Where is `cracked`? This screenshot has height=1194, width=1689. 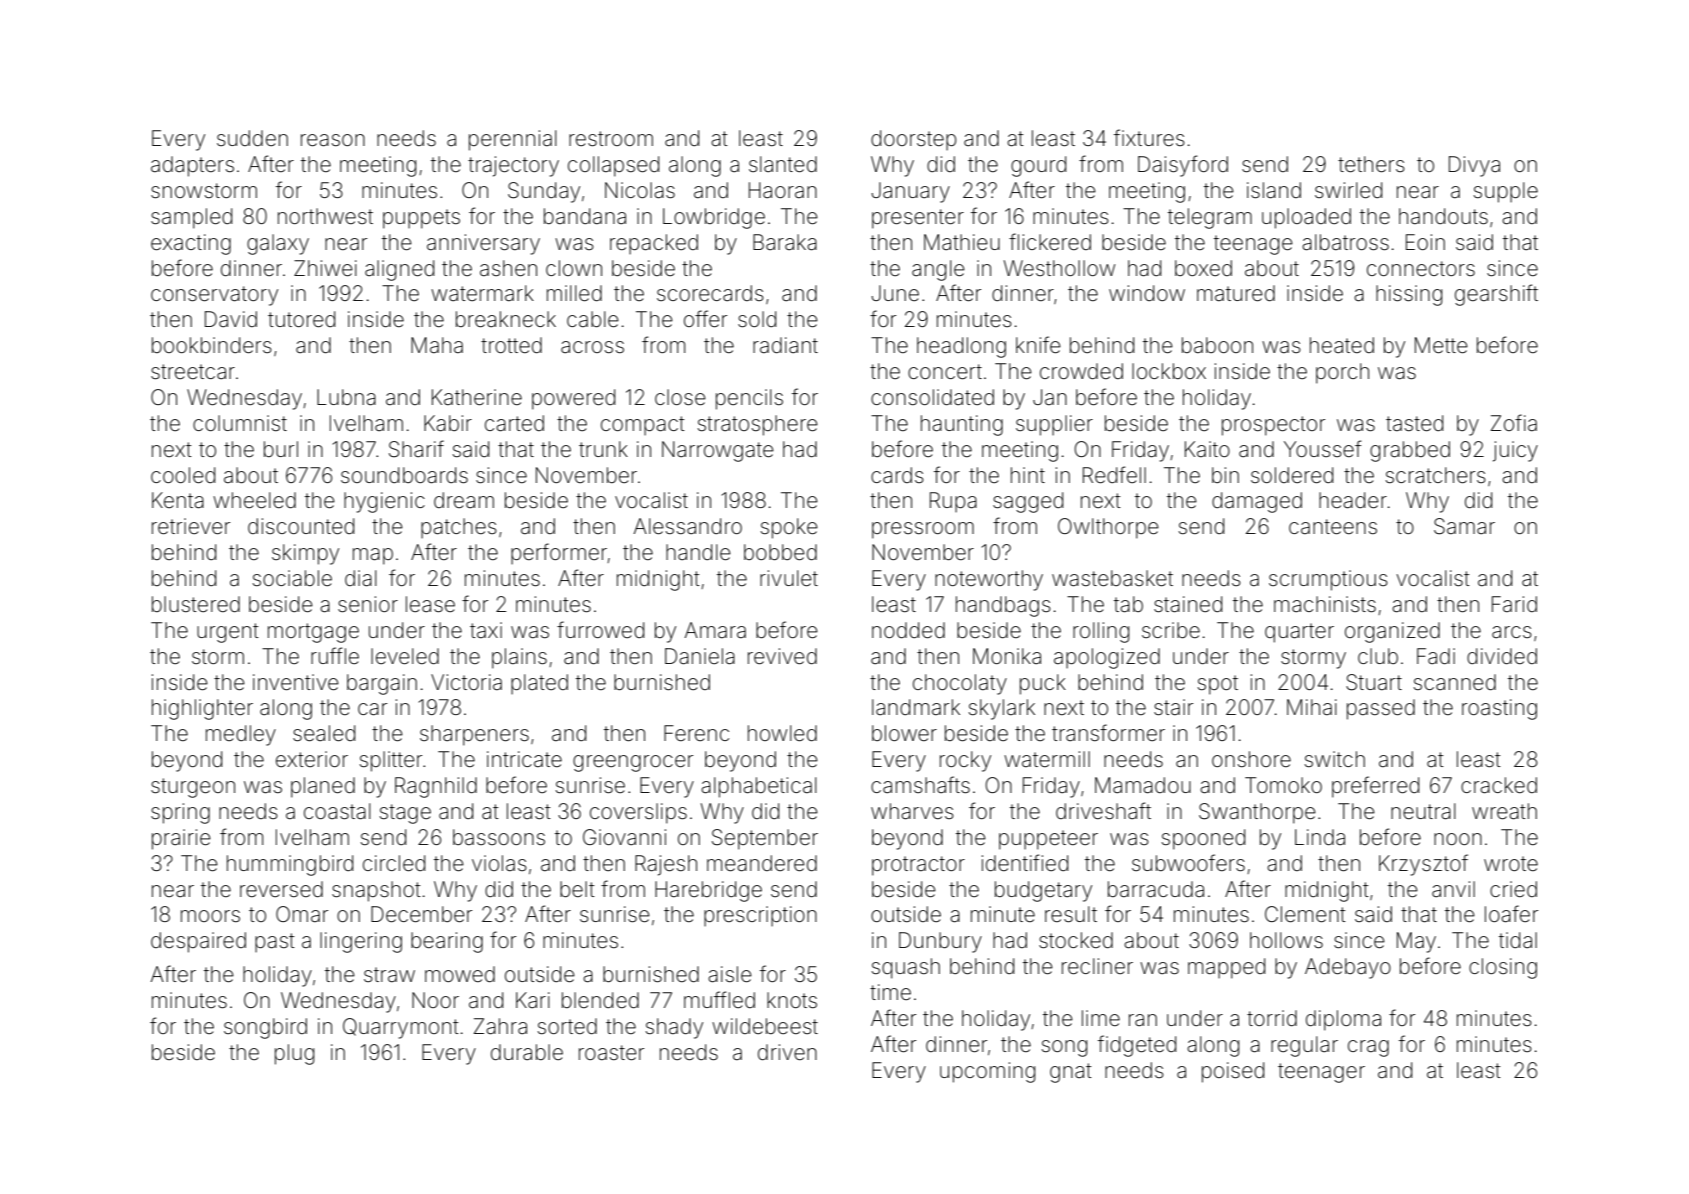 cracked is located at coordinates (1499, 785).
